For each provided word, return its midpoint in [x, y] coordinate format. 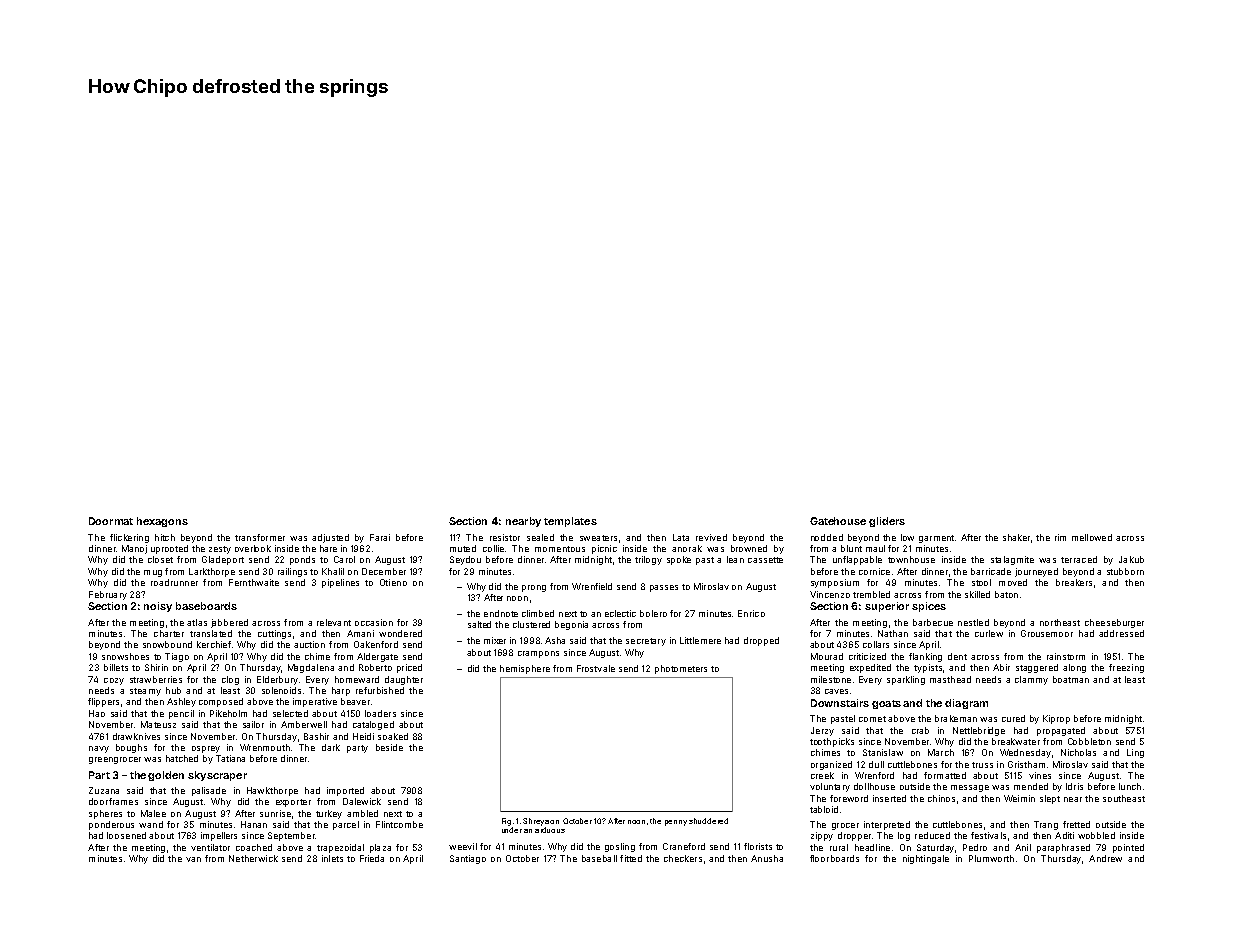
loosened [126, 835]
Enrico [751, 613]
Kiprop [1056, 719]
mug [153, 573]
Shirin [156, 667]
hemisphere [525, 669]
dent [957, 656]
